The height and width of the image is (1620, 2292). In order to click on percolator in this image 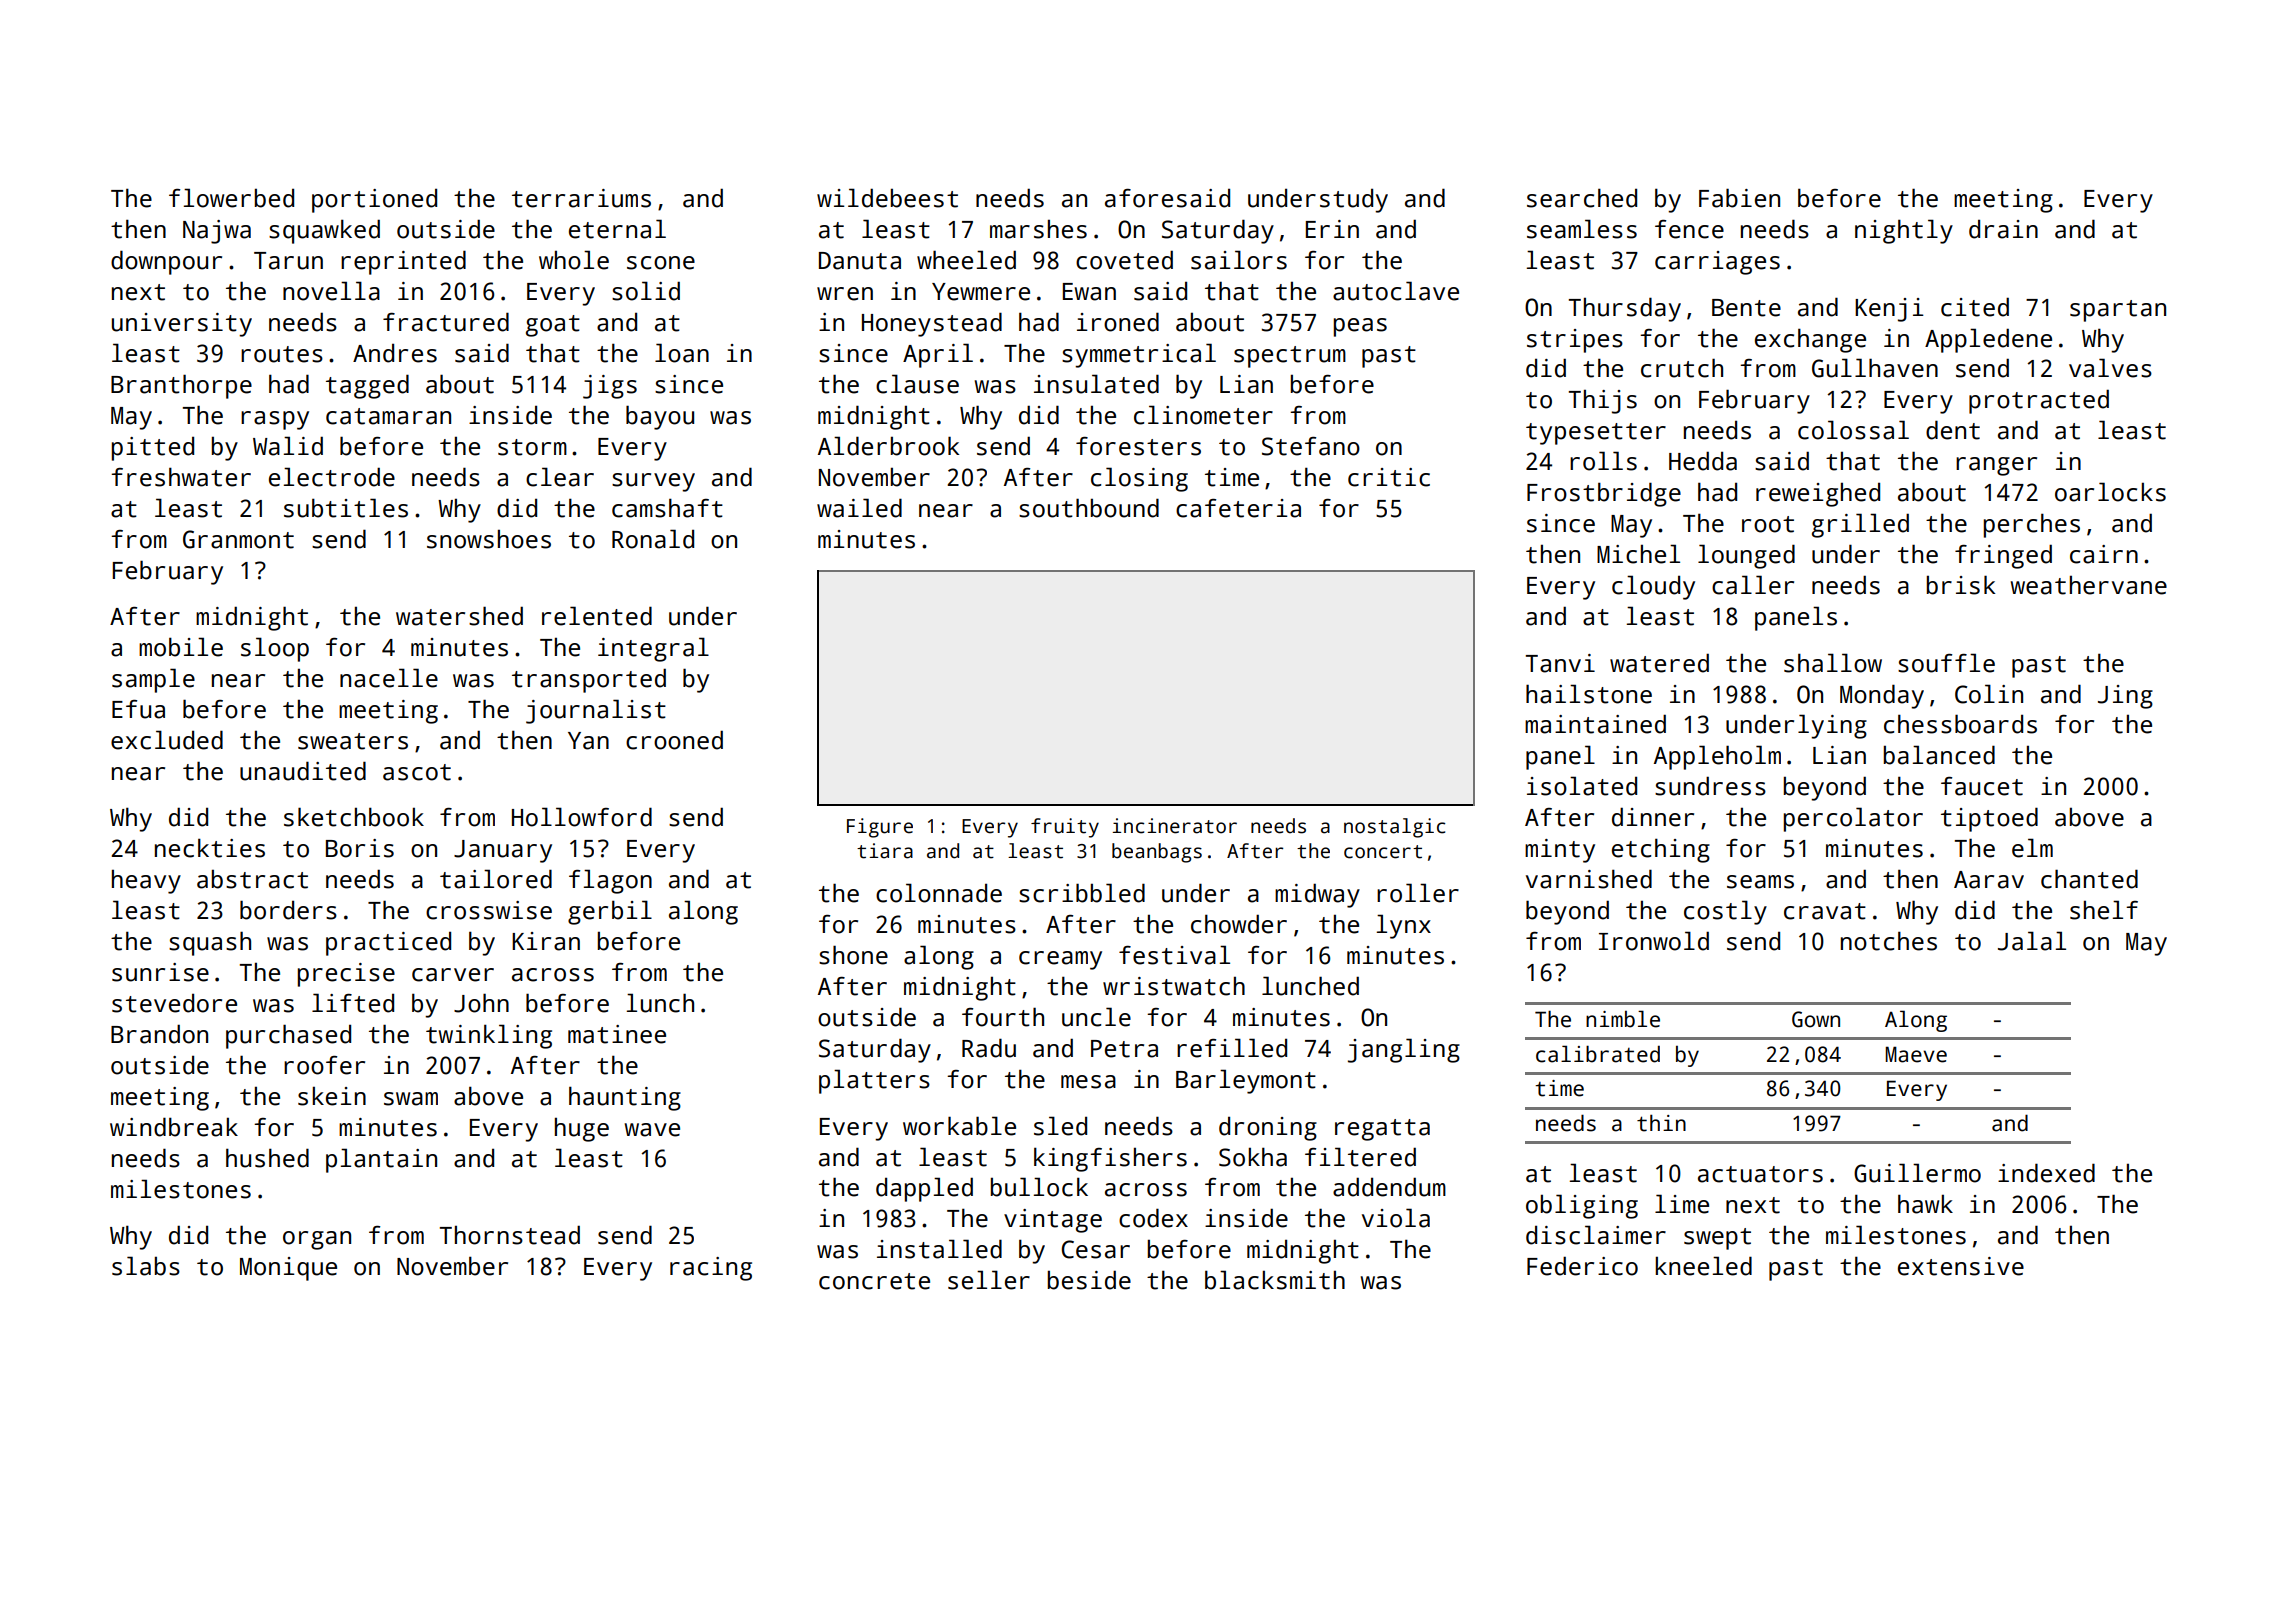, I will do `click(1853, 819)`.
